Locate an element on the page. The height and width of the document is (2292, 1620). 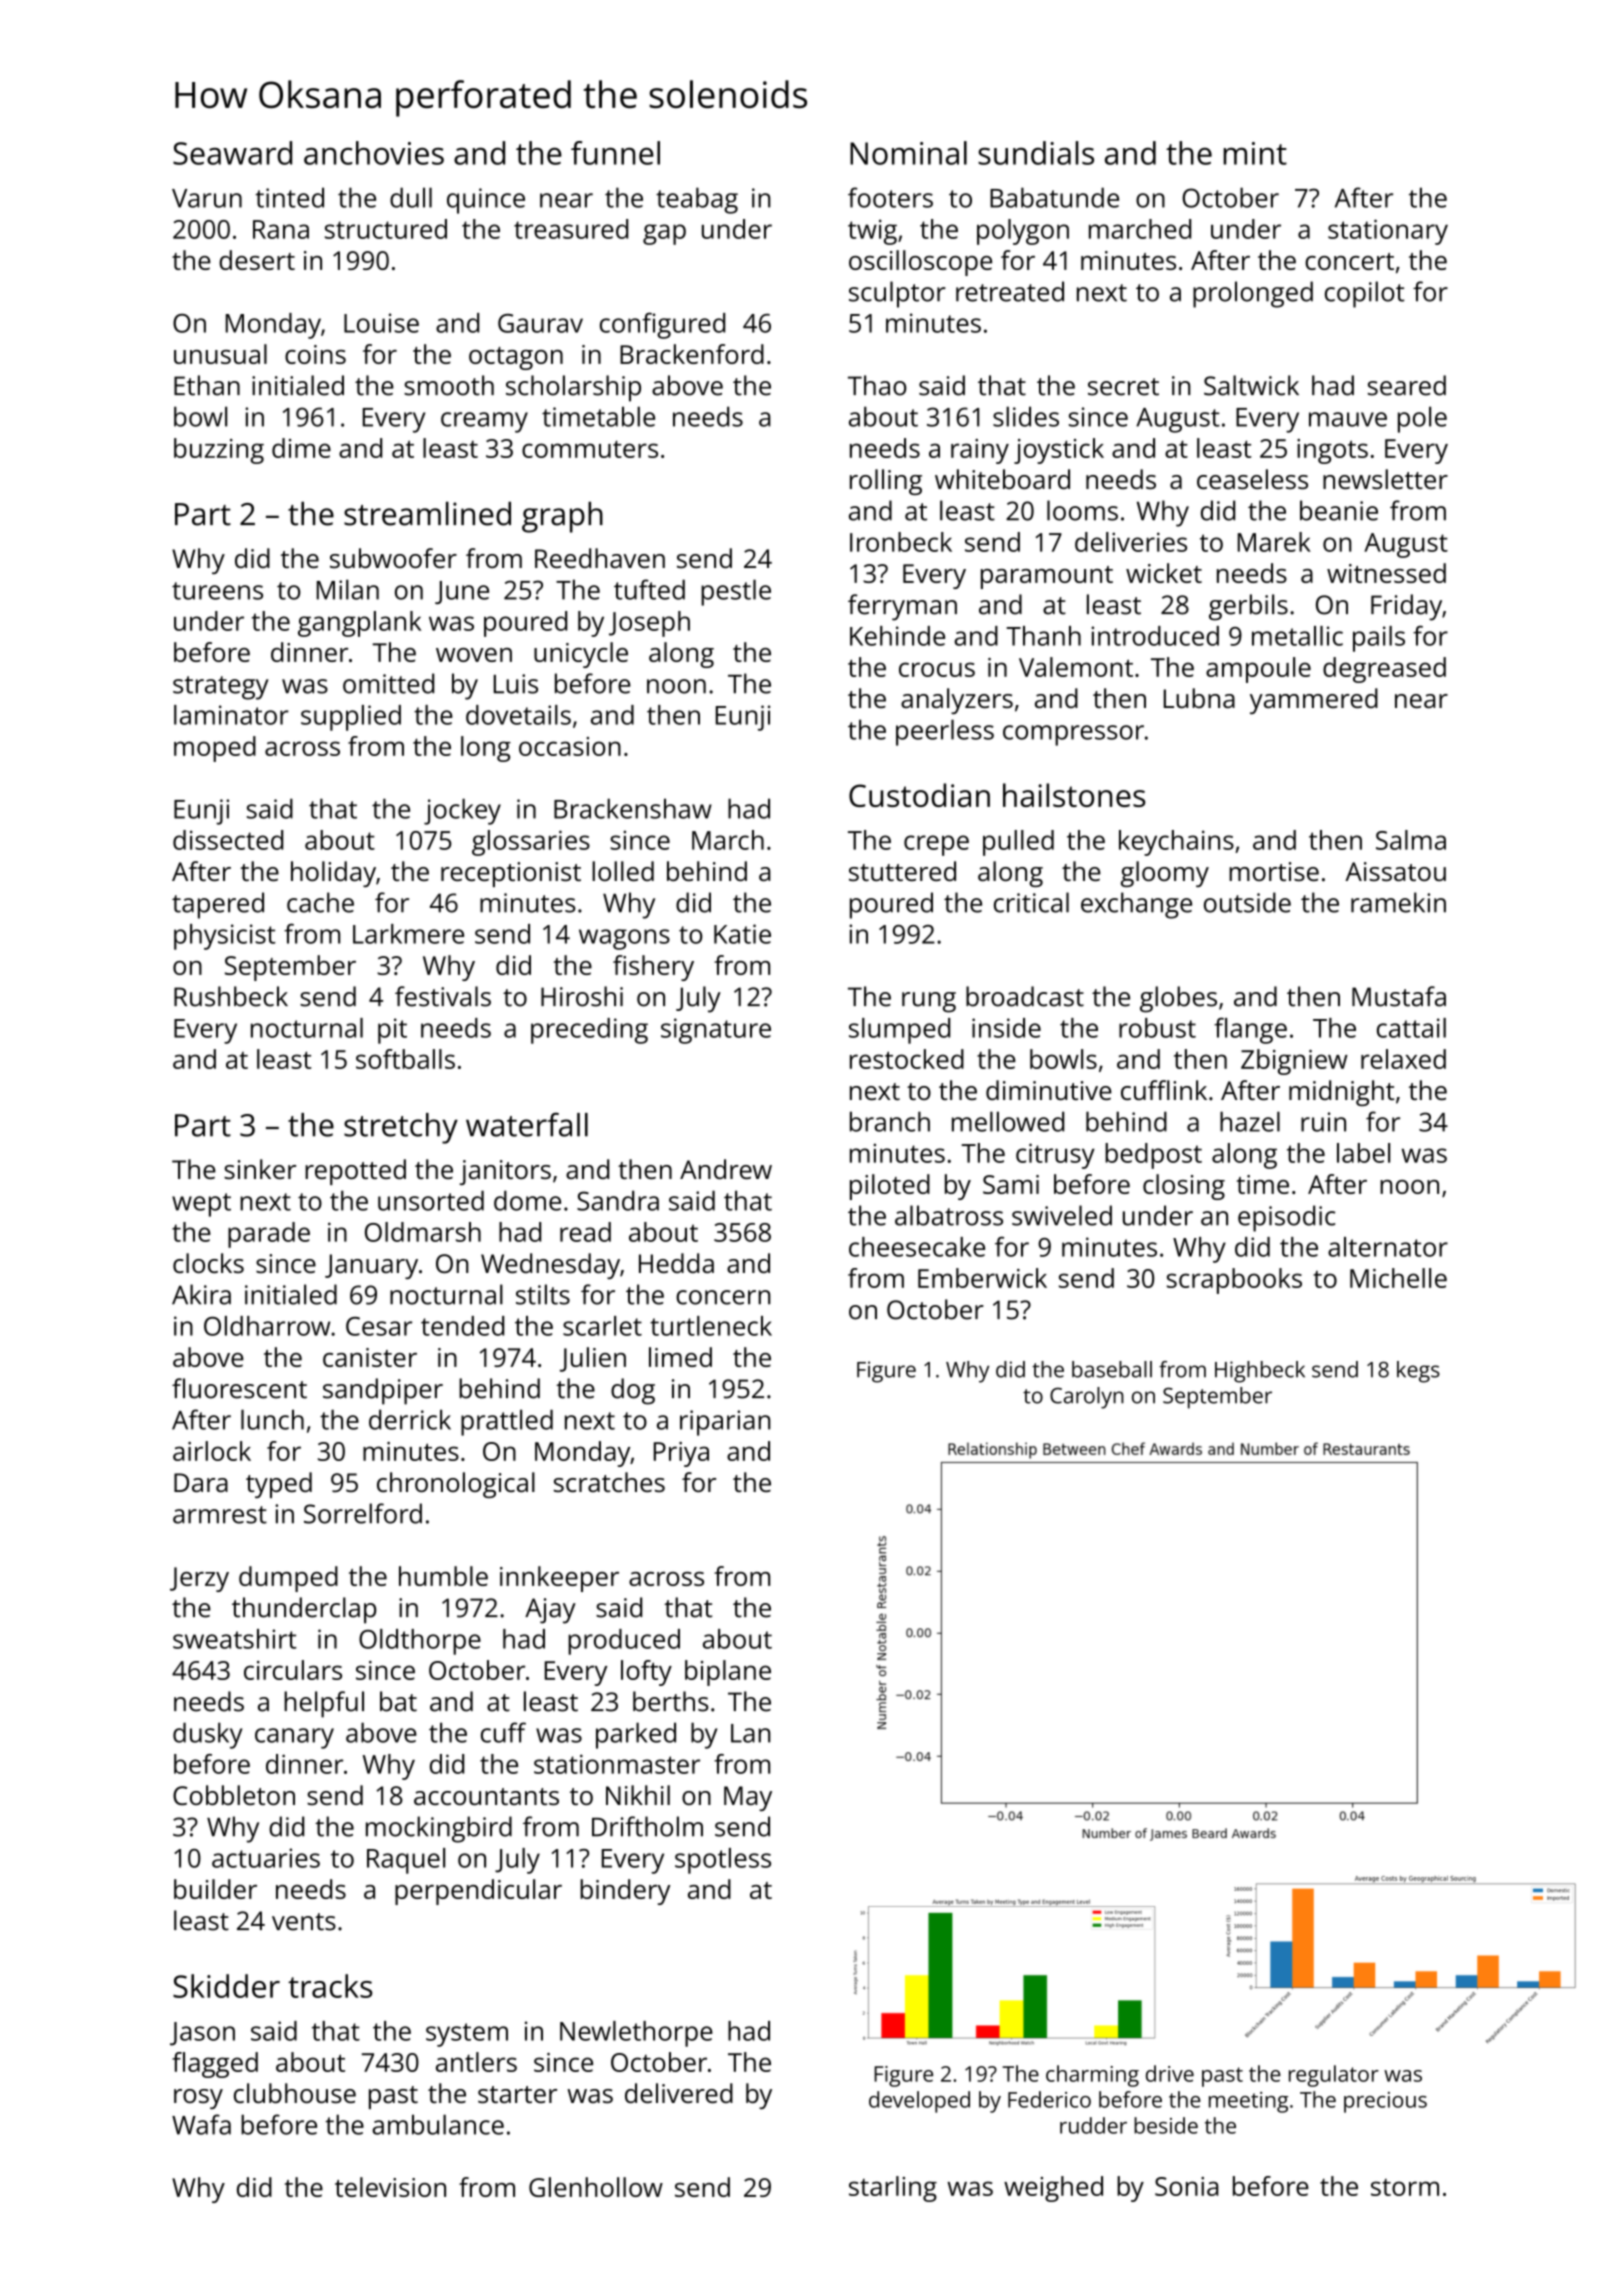
rolling is located at coordinates (886, 482).
